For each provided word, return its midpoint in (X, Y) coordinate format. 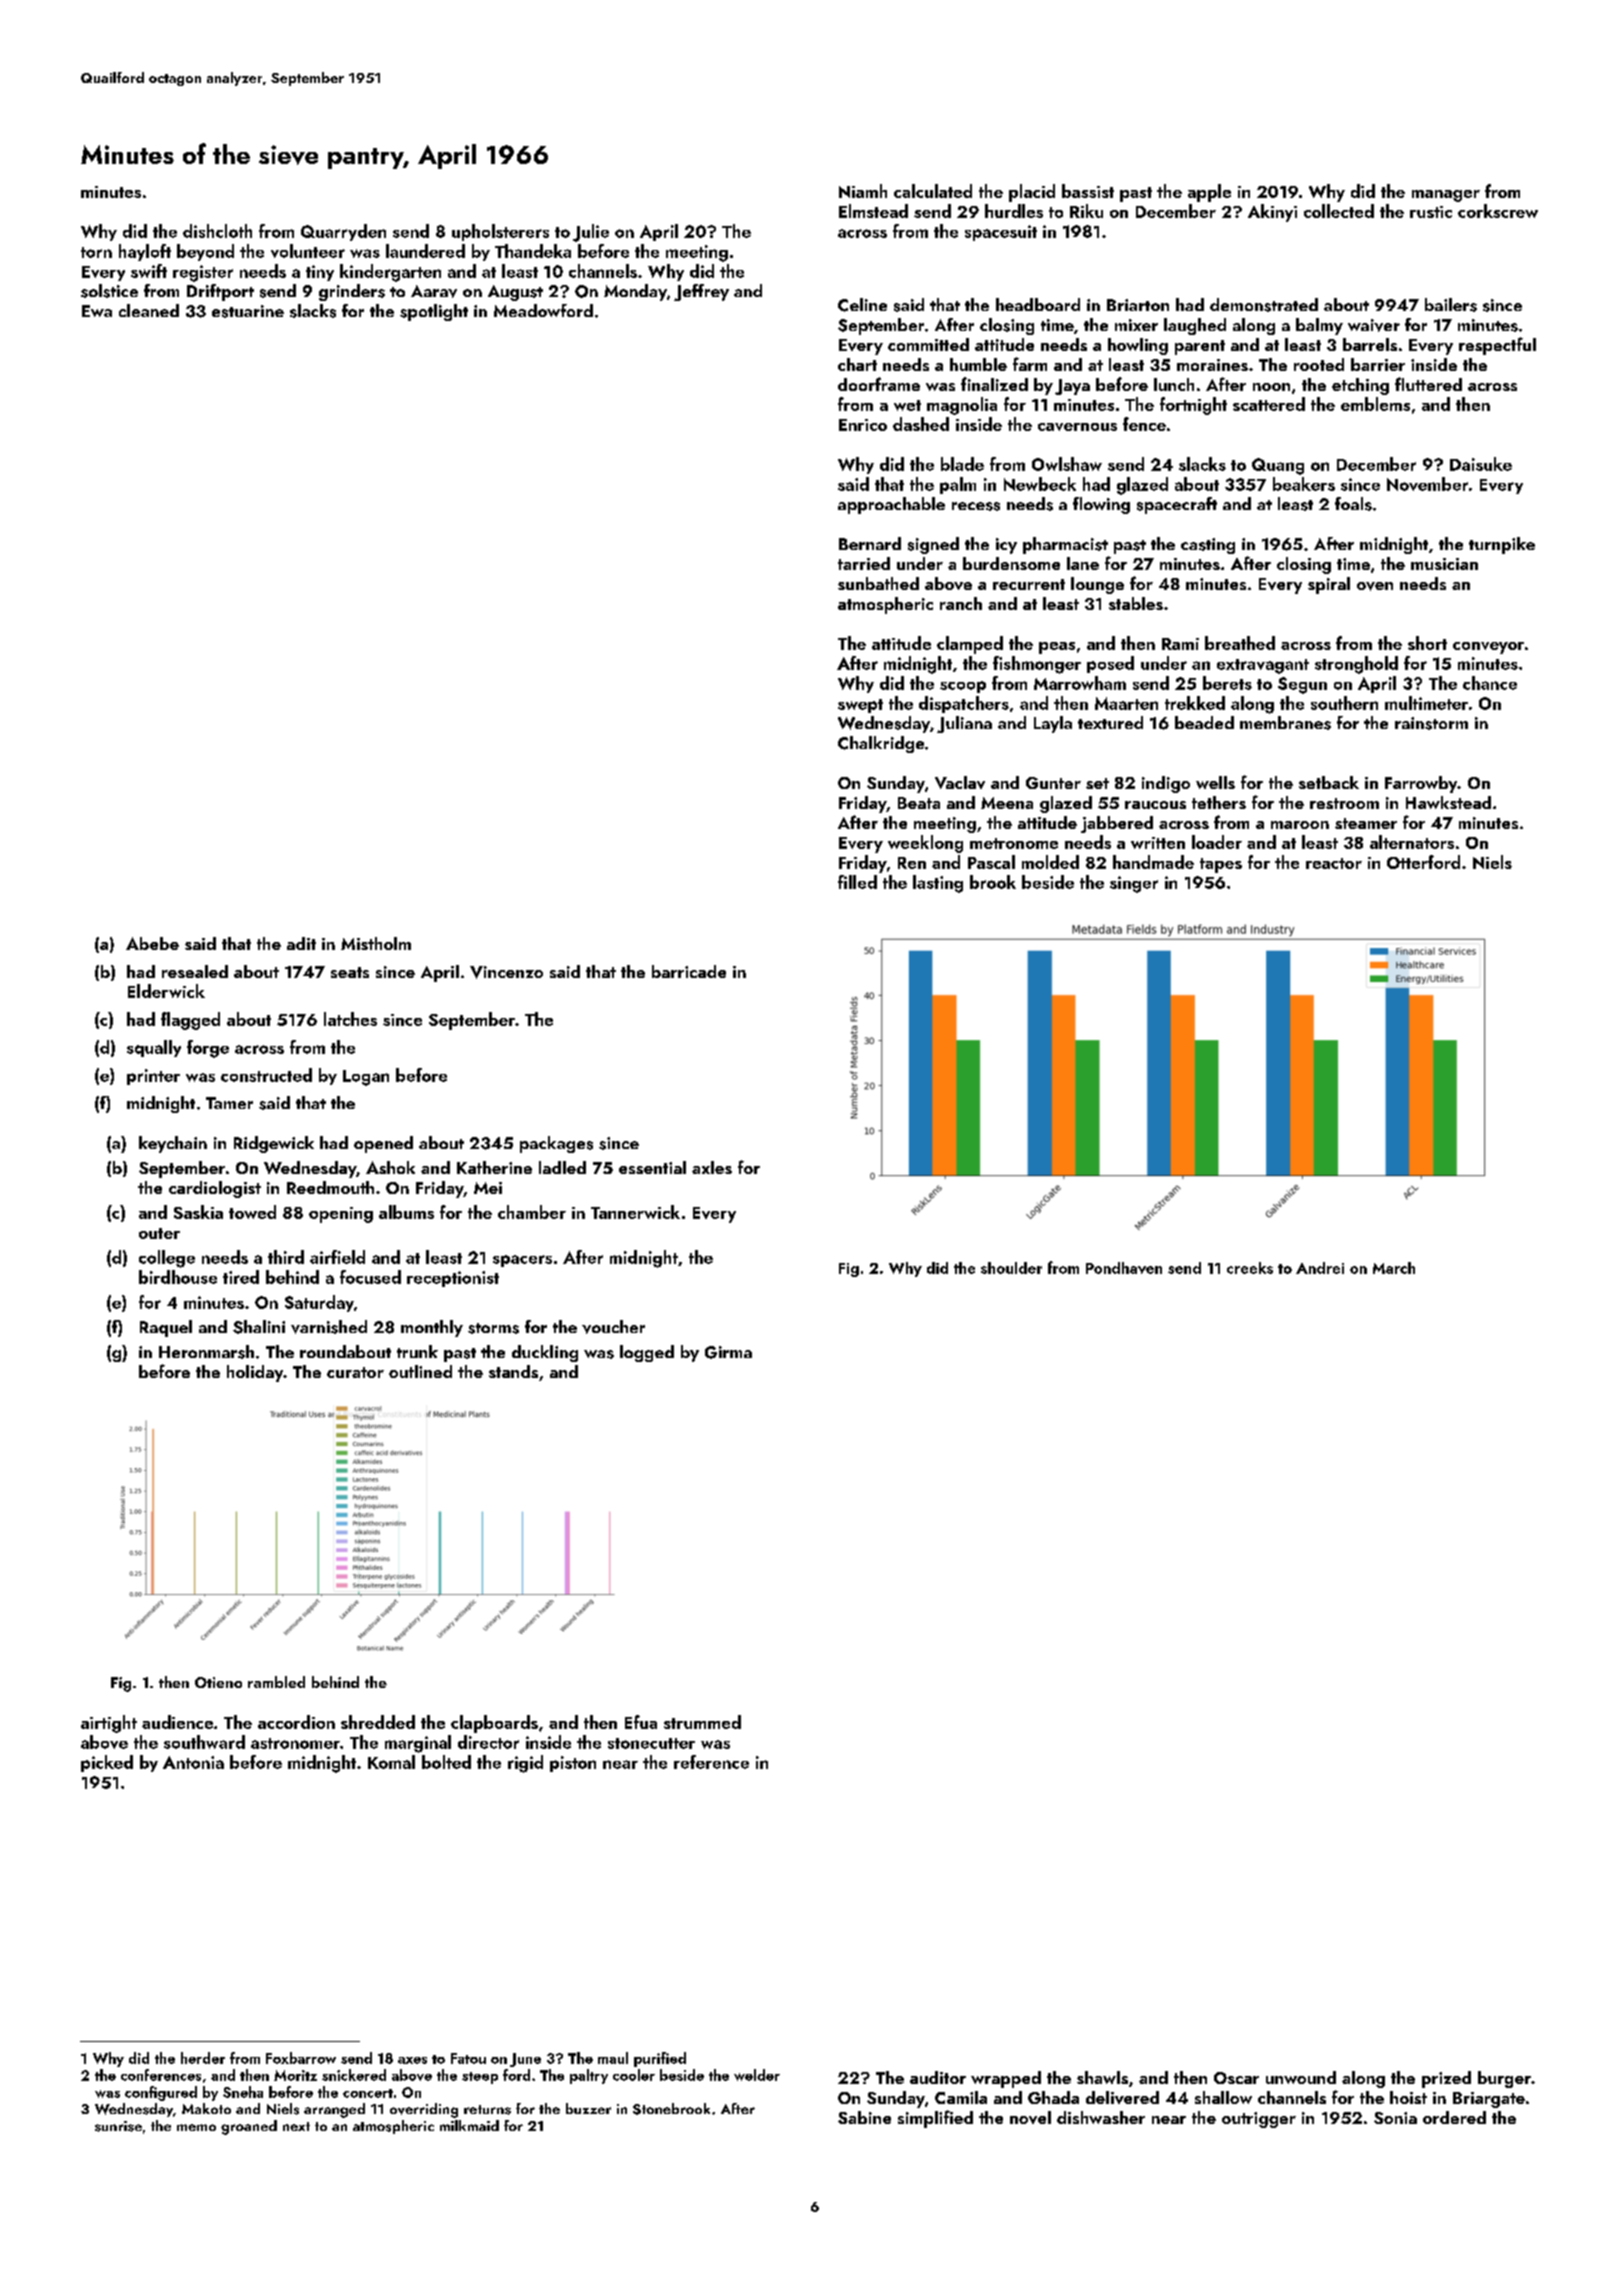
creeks (1250, 1268)
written (1158, 843)
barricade (689, 971)
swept (860, 706)
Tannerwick (635, 1212)
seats (350, 972)
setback (1329, 782)
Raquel (166, 1328)
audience (177, 1722)
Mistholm (376, 943)
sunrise (118, 2126)
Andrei (1320, 1268)
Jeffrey (701, 292)
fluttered (1428, 384)
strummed (702, 1722)
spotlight (434, 312)
